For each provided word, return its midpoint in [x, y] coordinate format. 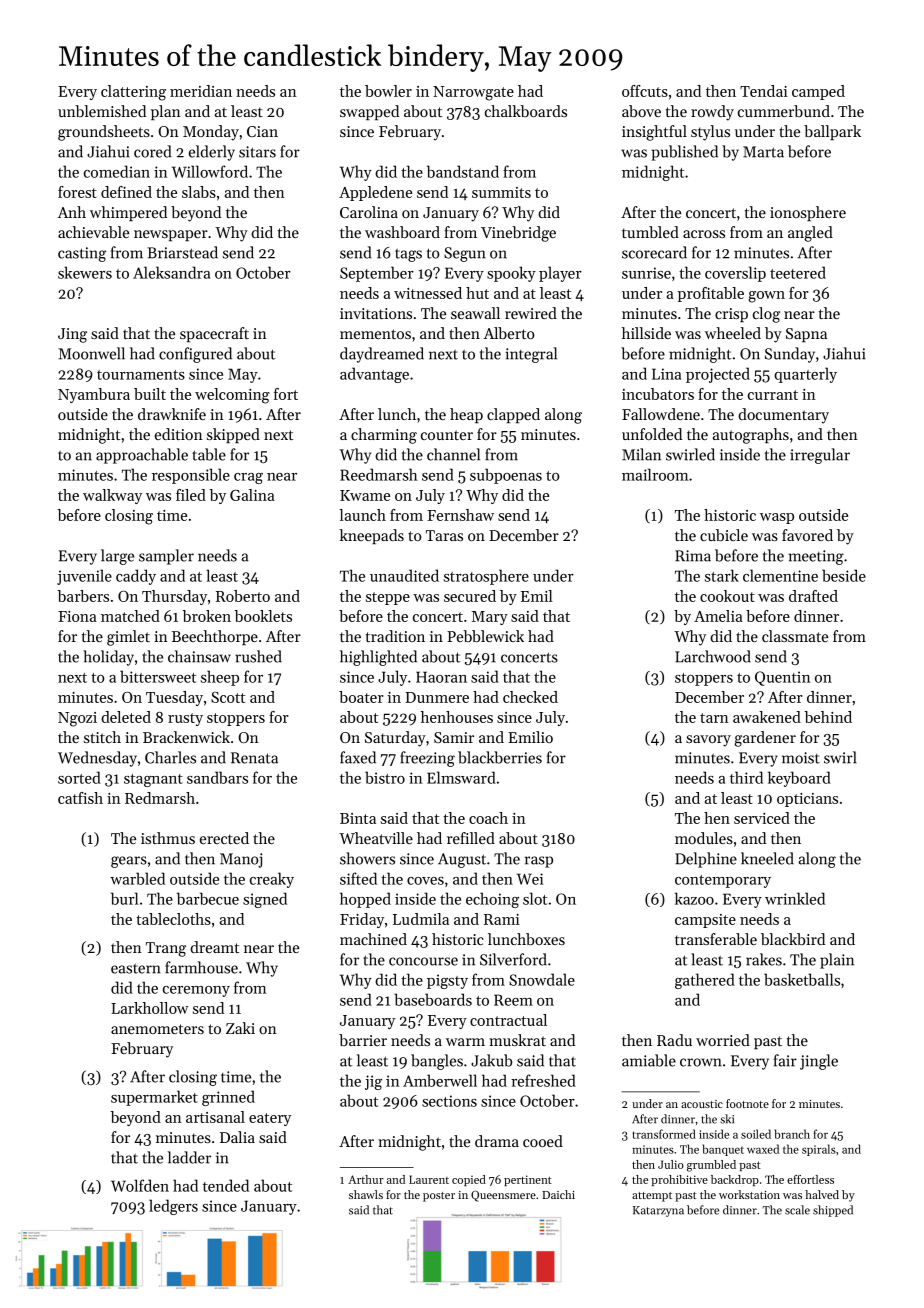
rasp [539, 862]
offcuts [645, 91]
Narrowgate [473, 93]
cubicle [724, 535]
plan [166, 112]
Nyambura [94, 395]
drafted [813, 596]
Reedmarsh [379, 474]
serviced [762, 818]
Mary [490, 618]
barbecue [208, 898]
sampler [166, 557]
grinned [228, 1098]
